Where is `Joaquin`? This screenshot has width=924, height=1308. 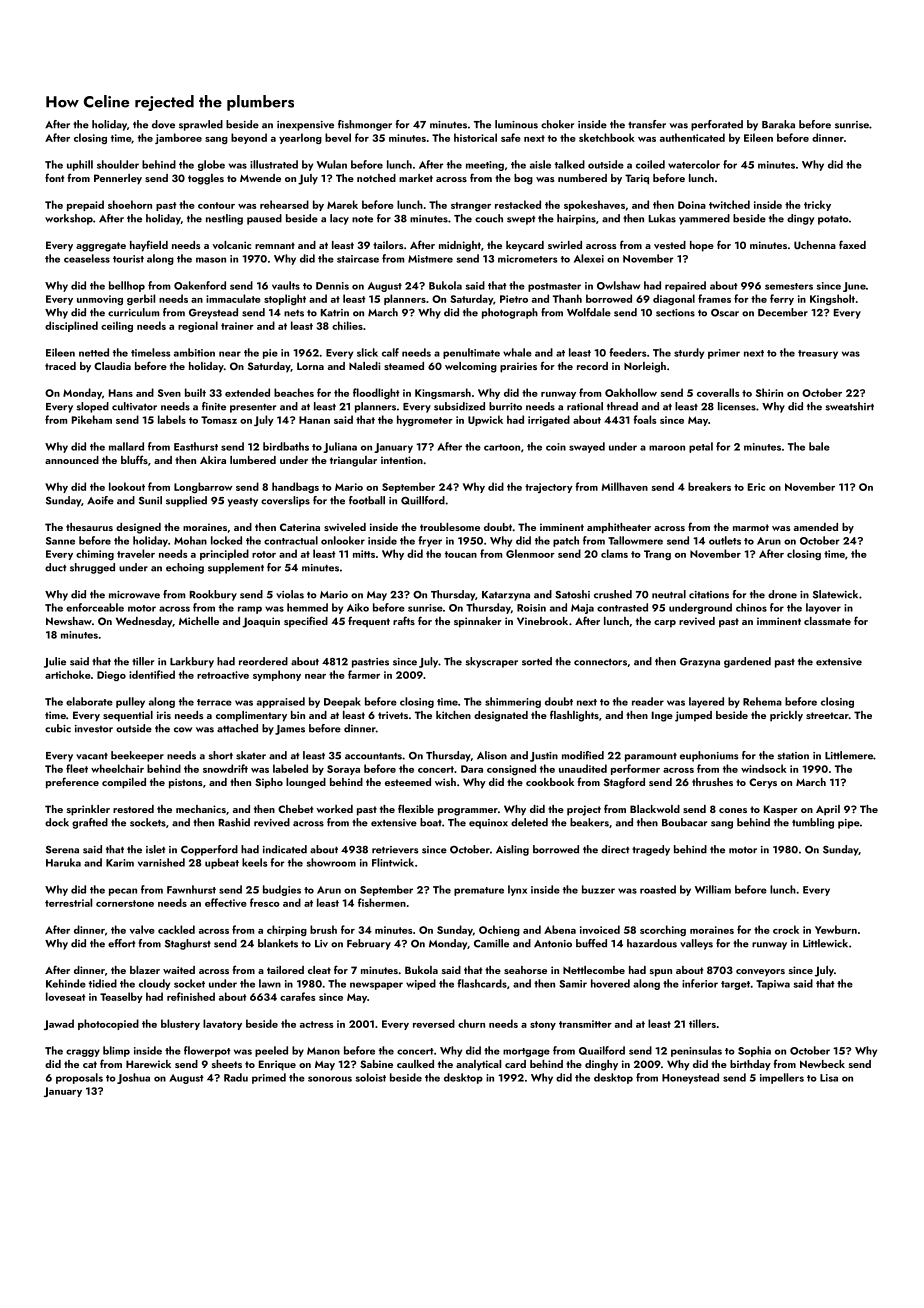
Joaquin is located at coordinates (261, 622).
